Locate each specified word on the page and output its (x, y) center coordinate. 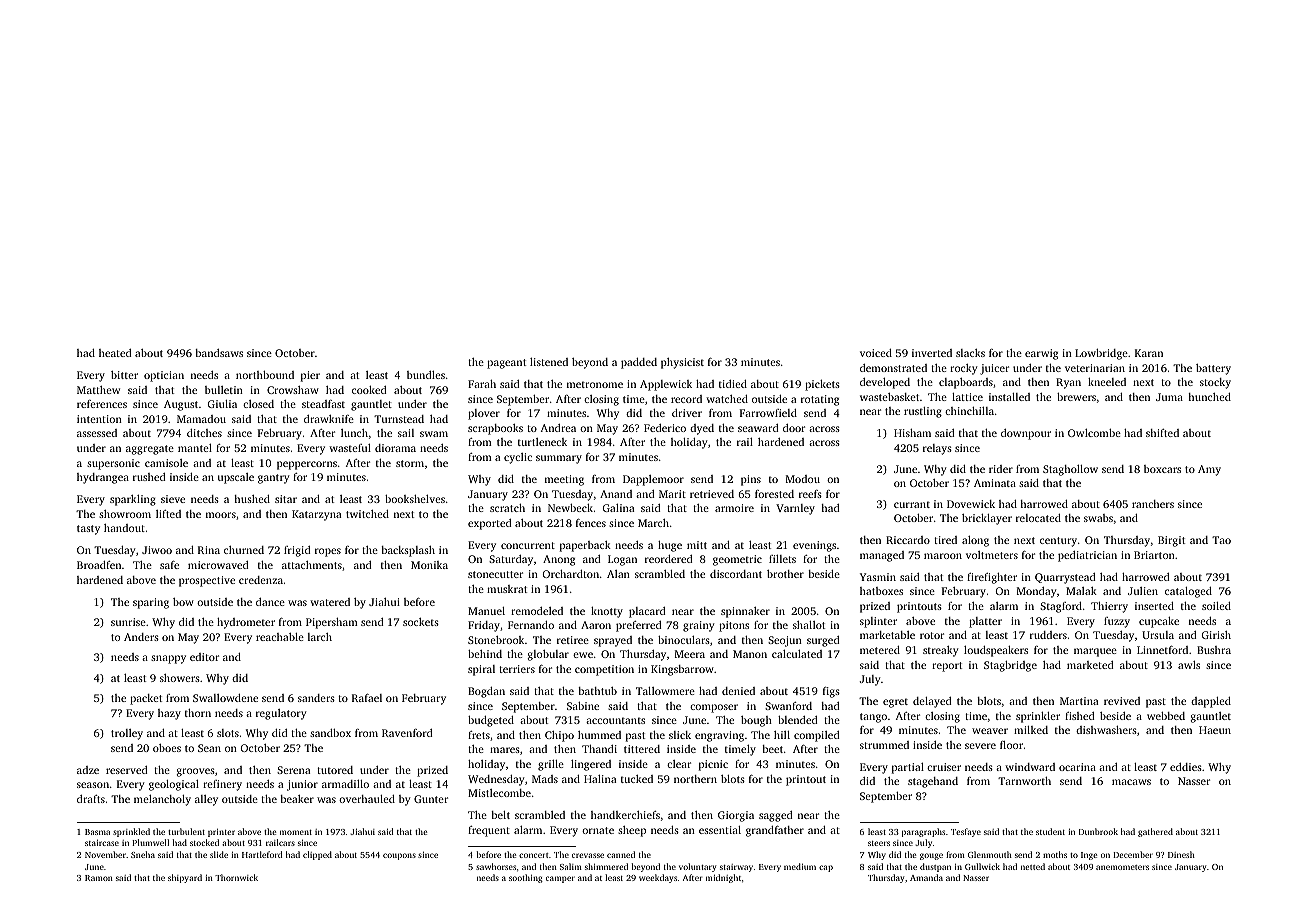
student (1050, 831)
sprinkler (1038, 717)
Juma (1169, 397)
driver (687, 413)
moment (296, 832)
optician (164, 376)
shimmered (606, 866)
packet (146, 699)
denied (738, 691)
